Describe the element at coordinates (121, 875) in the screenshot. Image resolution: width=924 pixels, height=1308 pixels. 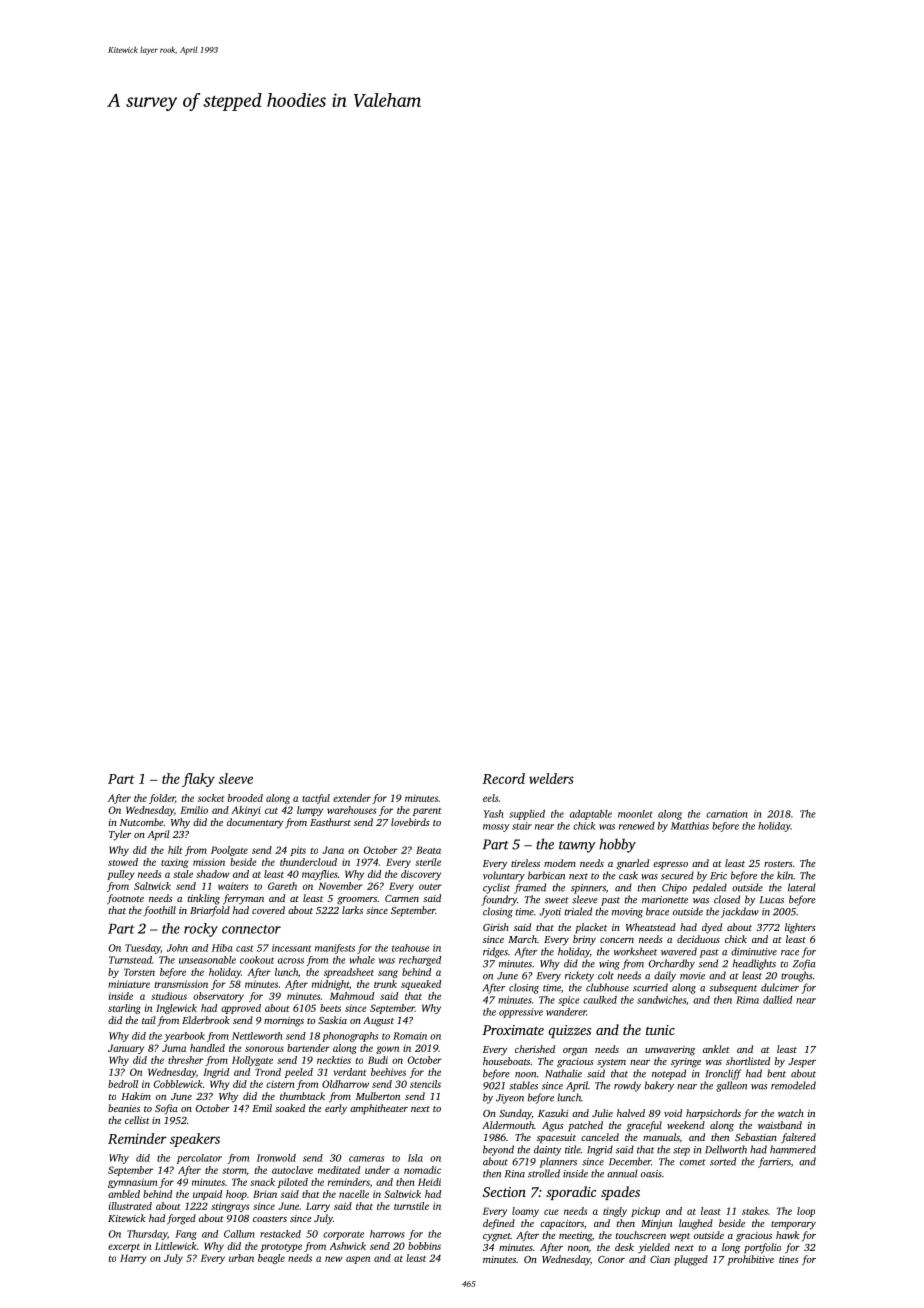
I see `pulley` at that location.
